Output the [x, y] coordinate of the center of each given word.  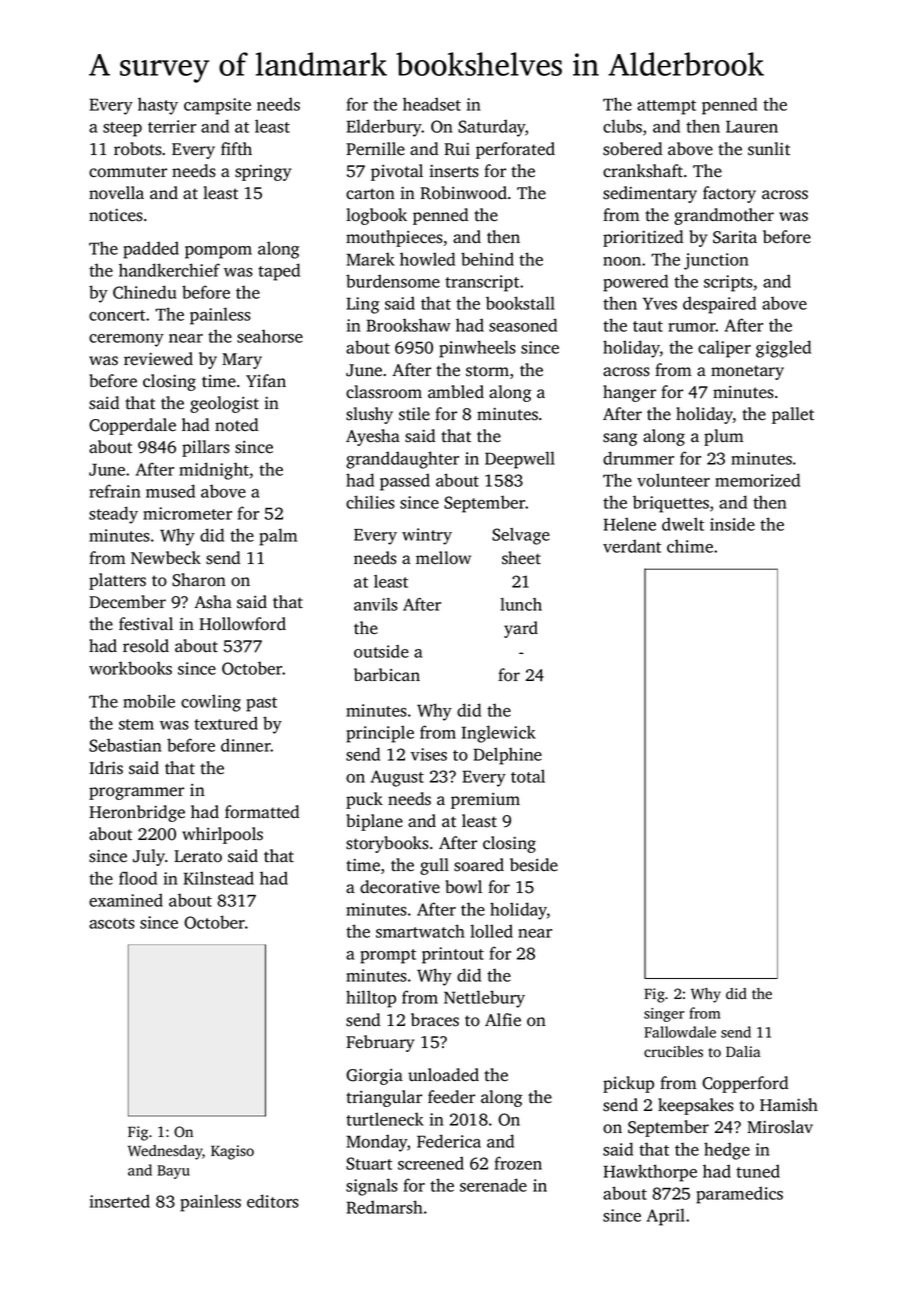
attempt [666, 107]
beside [534, 865]
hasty [158, 106]
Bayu [173, 1172]
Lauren [752, 126]
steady [113, 515]
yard [521, 629]
